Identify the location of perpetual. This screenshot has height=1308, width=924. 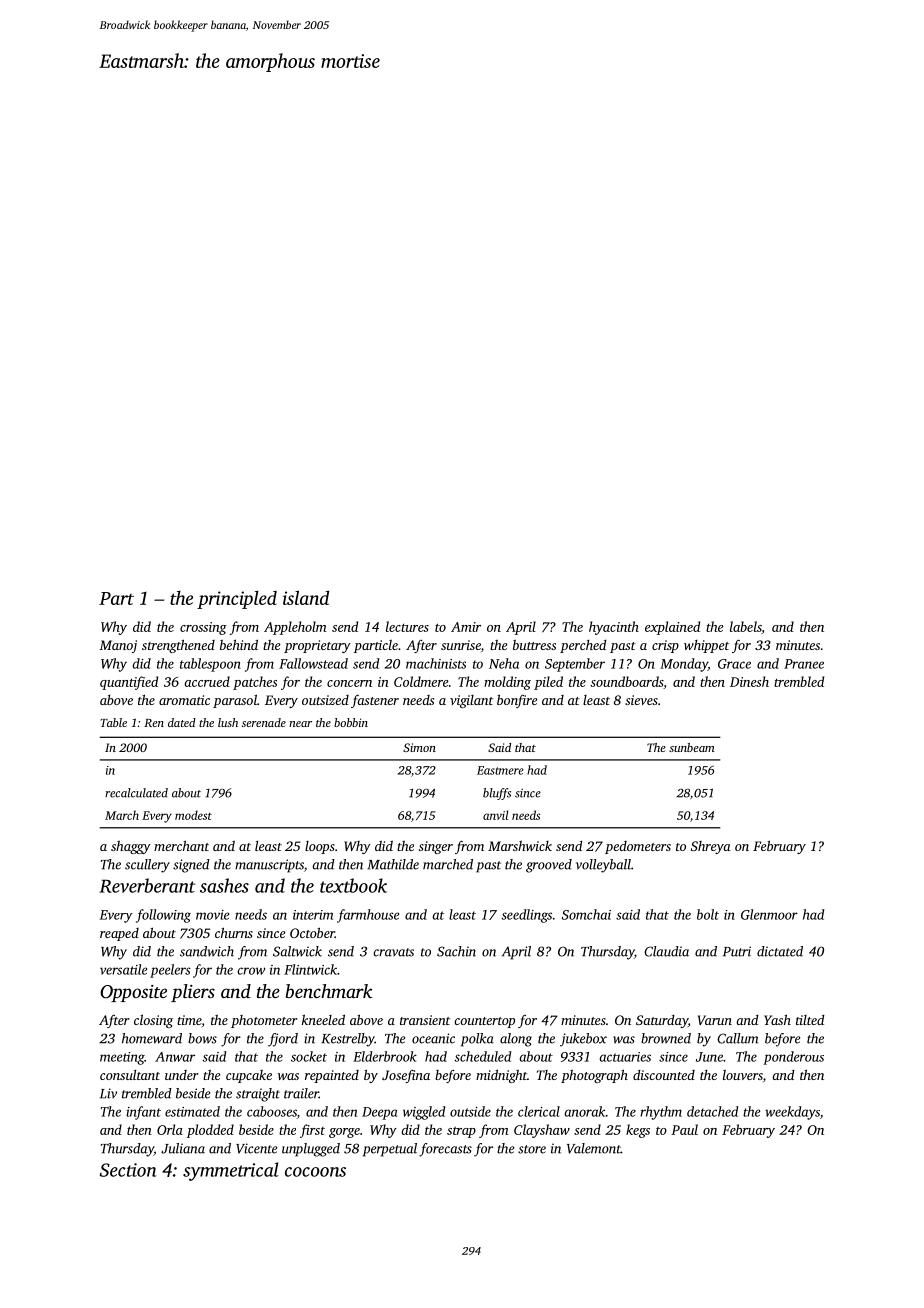
(390, 1150).
